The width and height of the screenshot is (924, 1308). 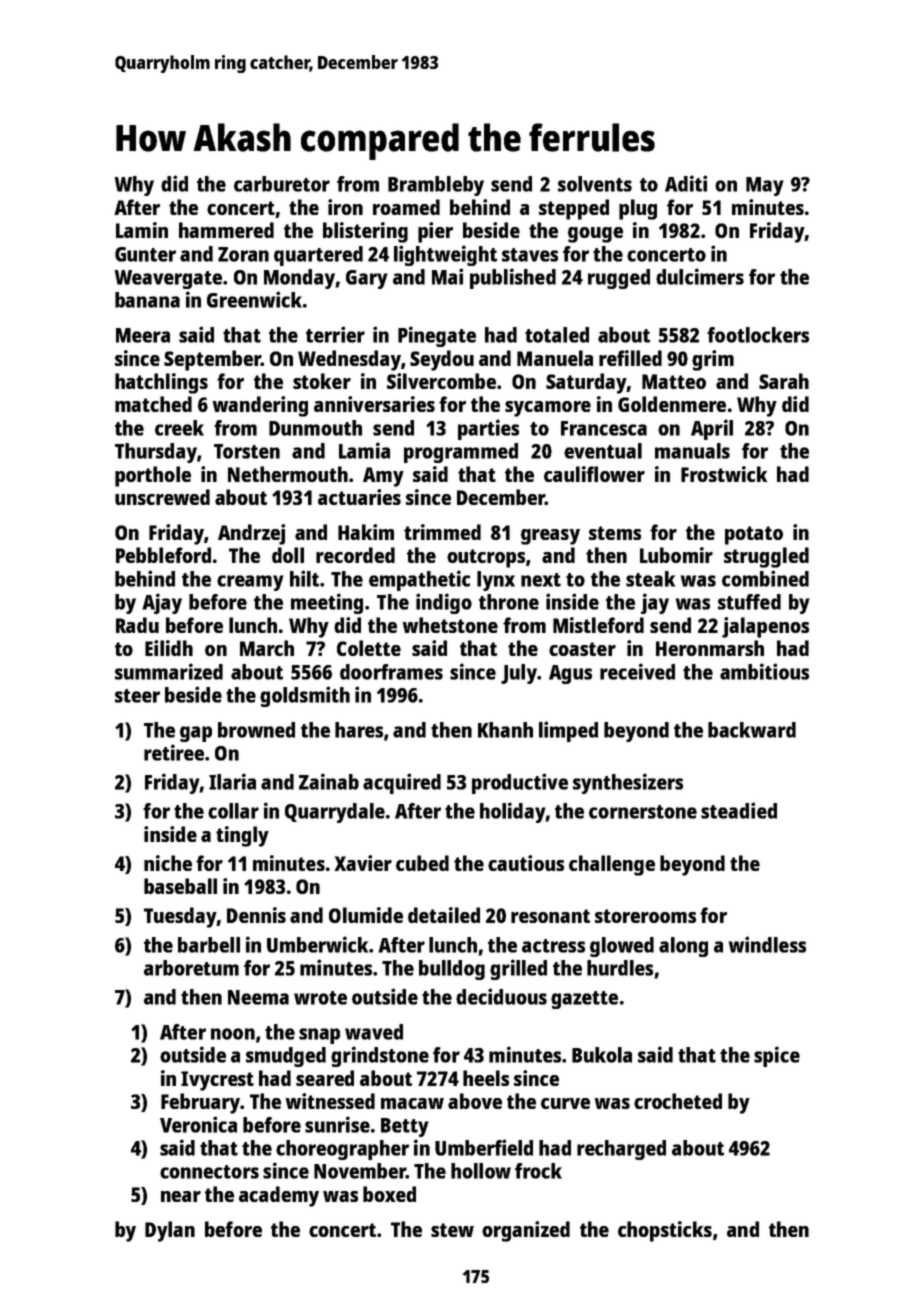 I want to click on March, so click(x=267, y=648).
